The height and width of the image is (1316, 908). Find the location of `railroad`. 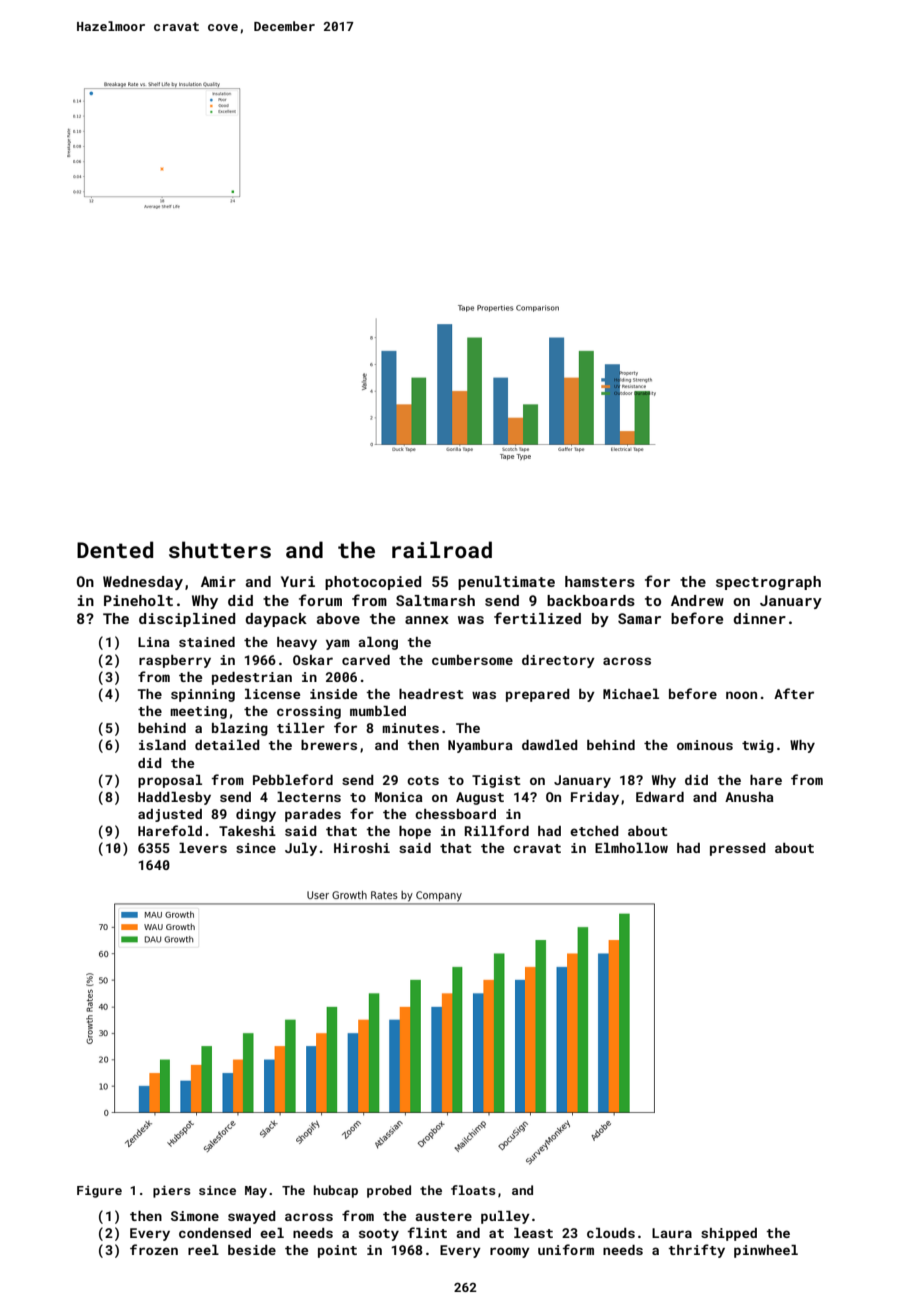

railroad is located at coordinates (442, 549).
